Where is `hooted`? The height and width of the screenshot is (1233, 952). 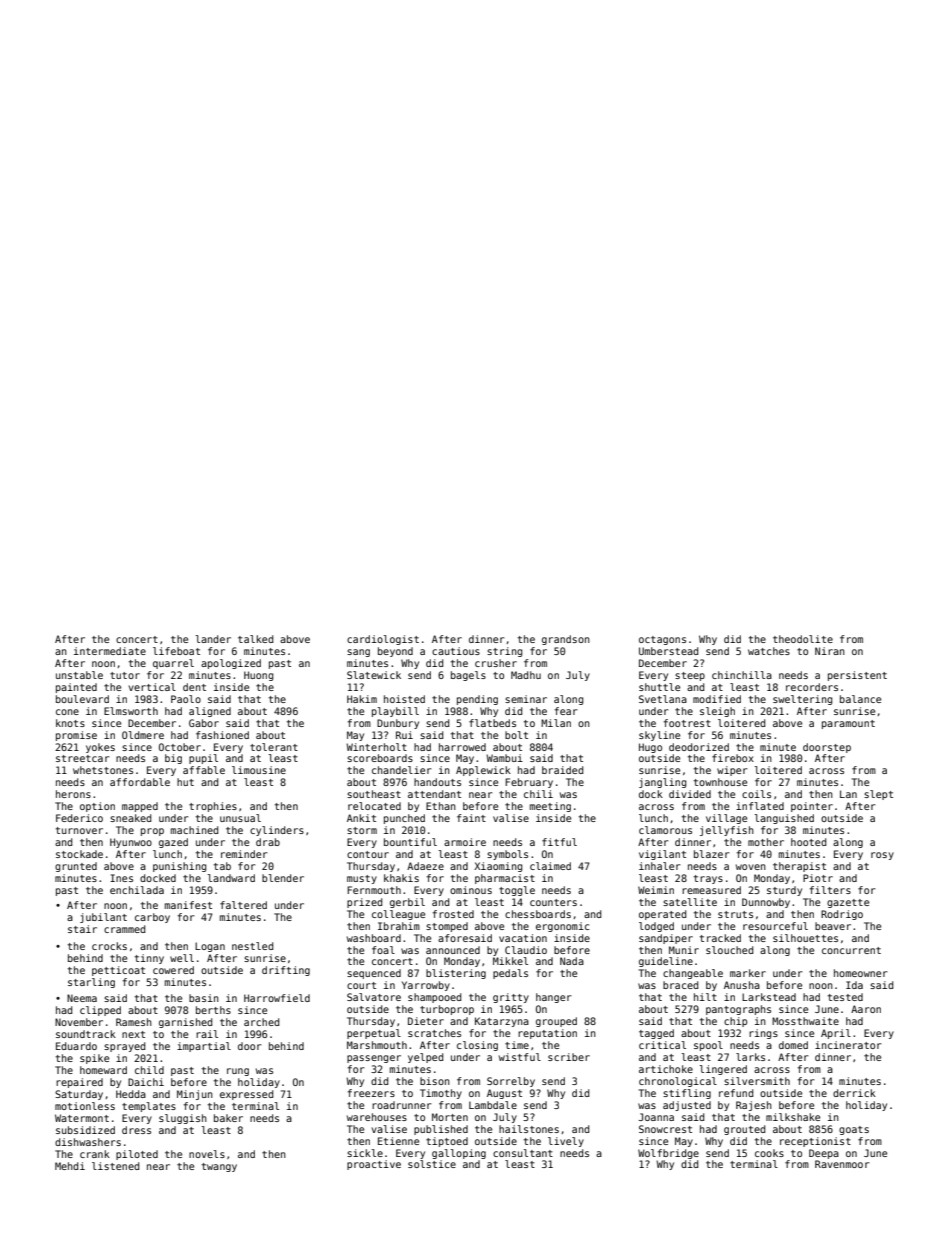
hooted is located at coordinates (808, 842).
